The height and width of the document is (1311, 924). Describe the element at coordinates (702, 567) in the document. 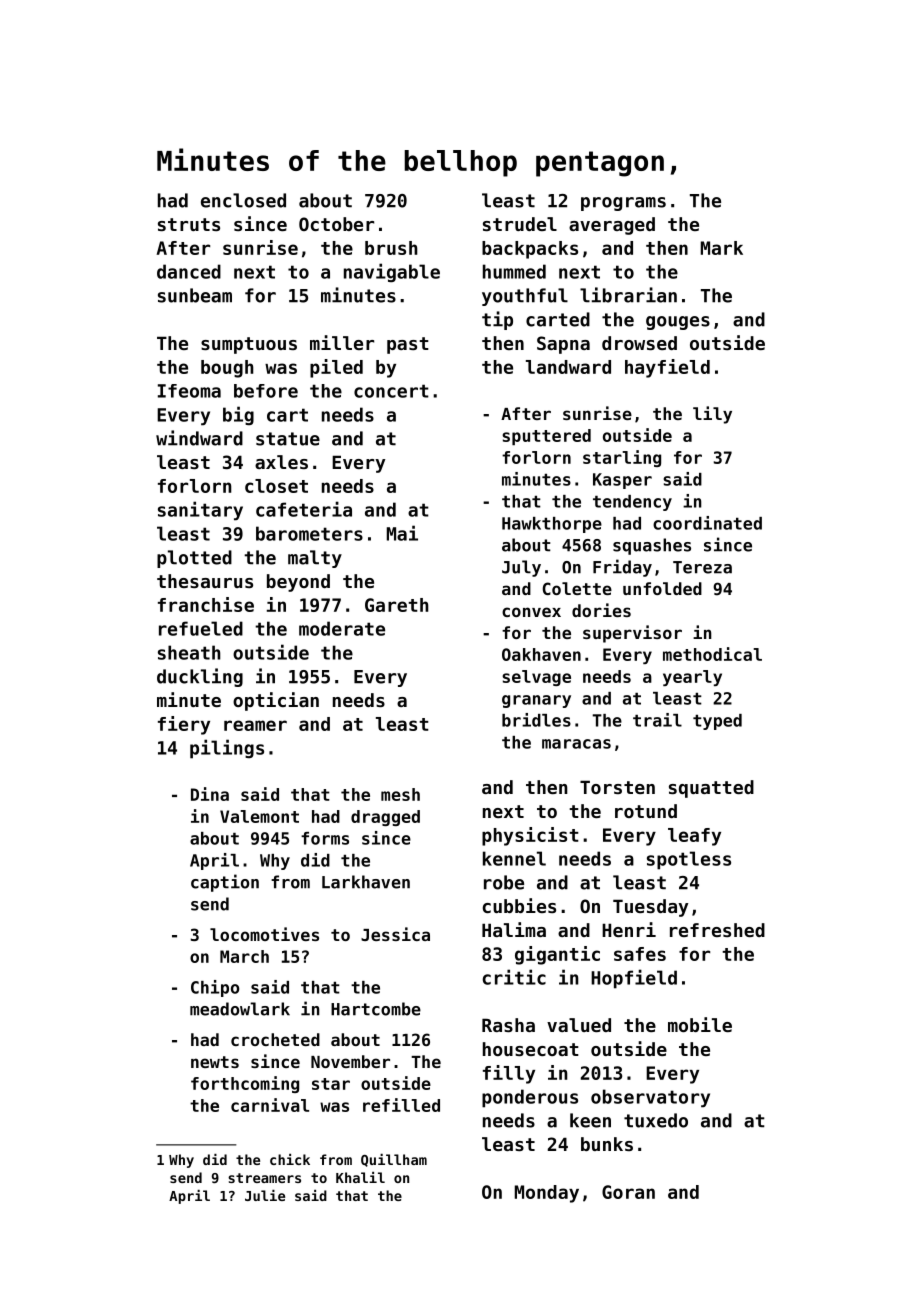

I see `Tereza` at that location.
